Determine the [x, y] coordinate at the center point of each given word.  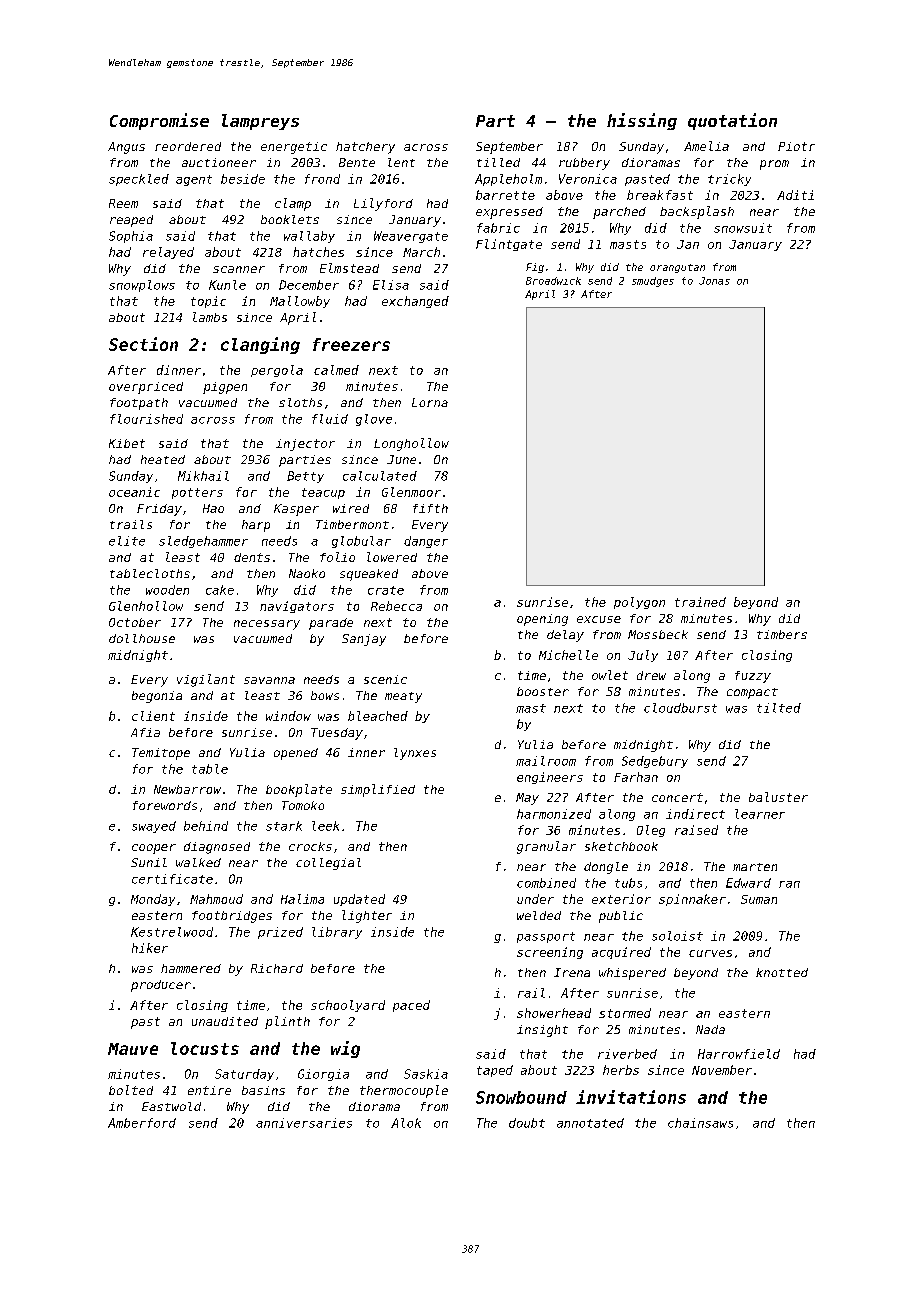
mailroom [546, 761]
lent [401, 162]
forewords [165, 805]
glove [374, 420]
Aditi [795, 195]
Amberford [142, 1123]
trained [700, 602]
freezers [351, 344]
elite [127, 541]
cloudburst [680, 708]
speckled [139, 180]
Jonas [714, 281]
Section [143, 344]
